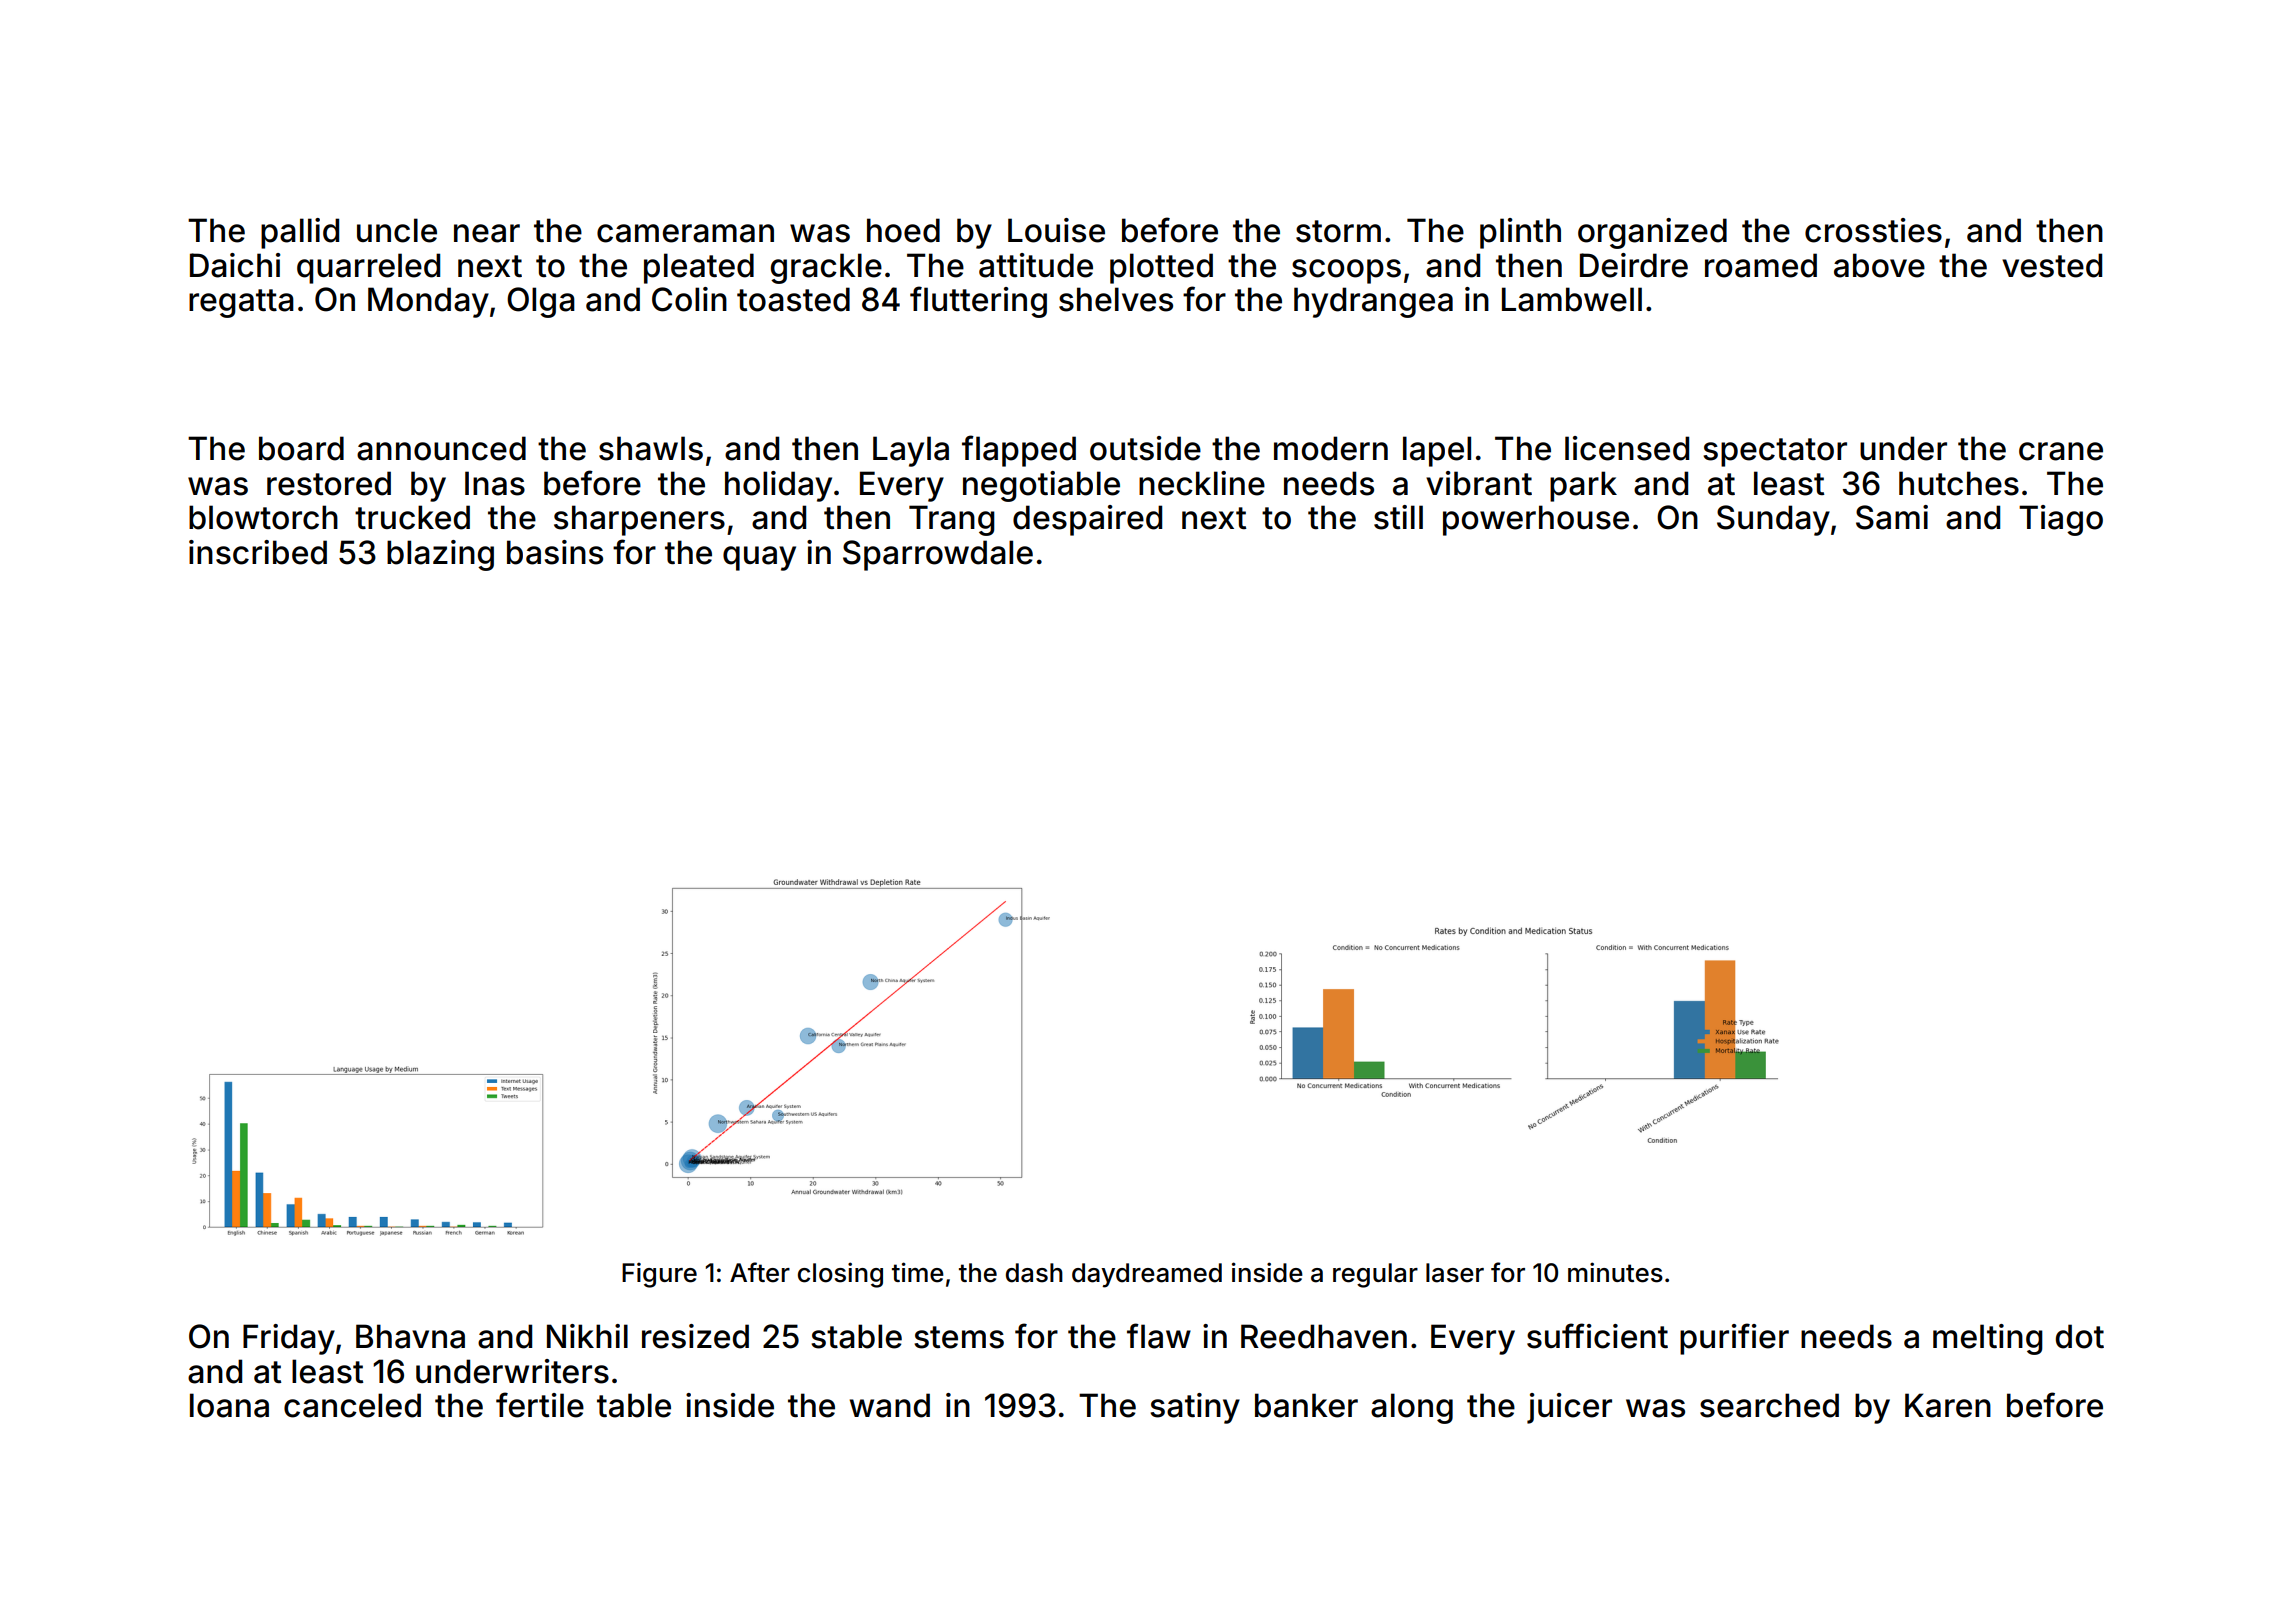 The image size is (2292, 1620). Describe the element at coordinates (540, 1405) in the image. I see `fertile` at that location.
